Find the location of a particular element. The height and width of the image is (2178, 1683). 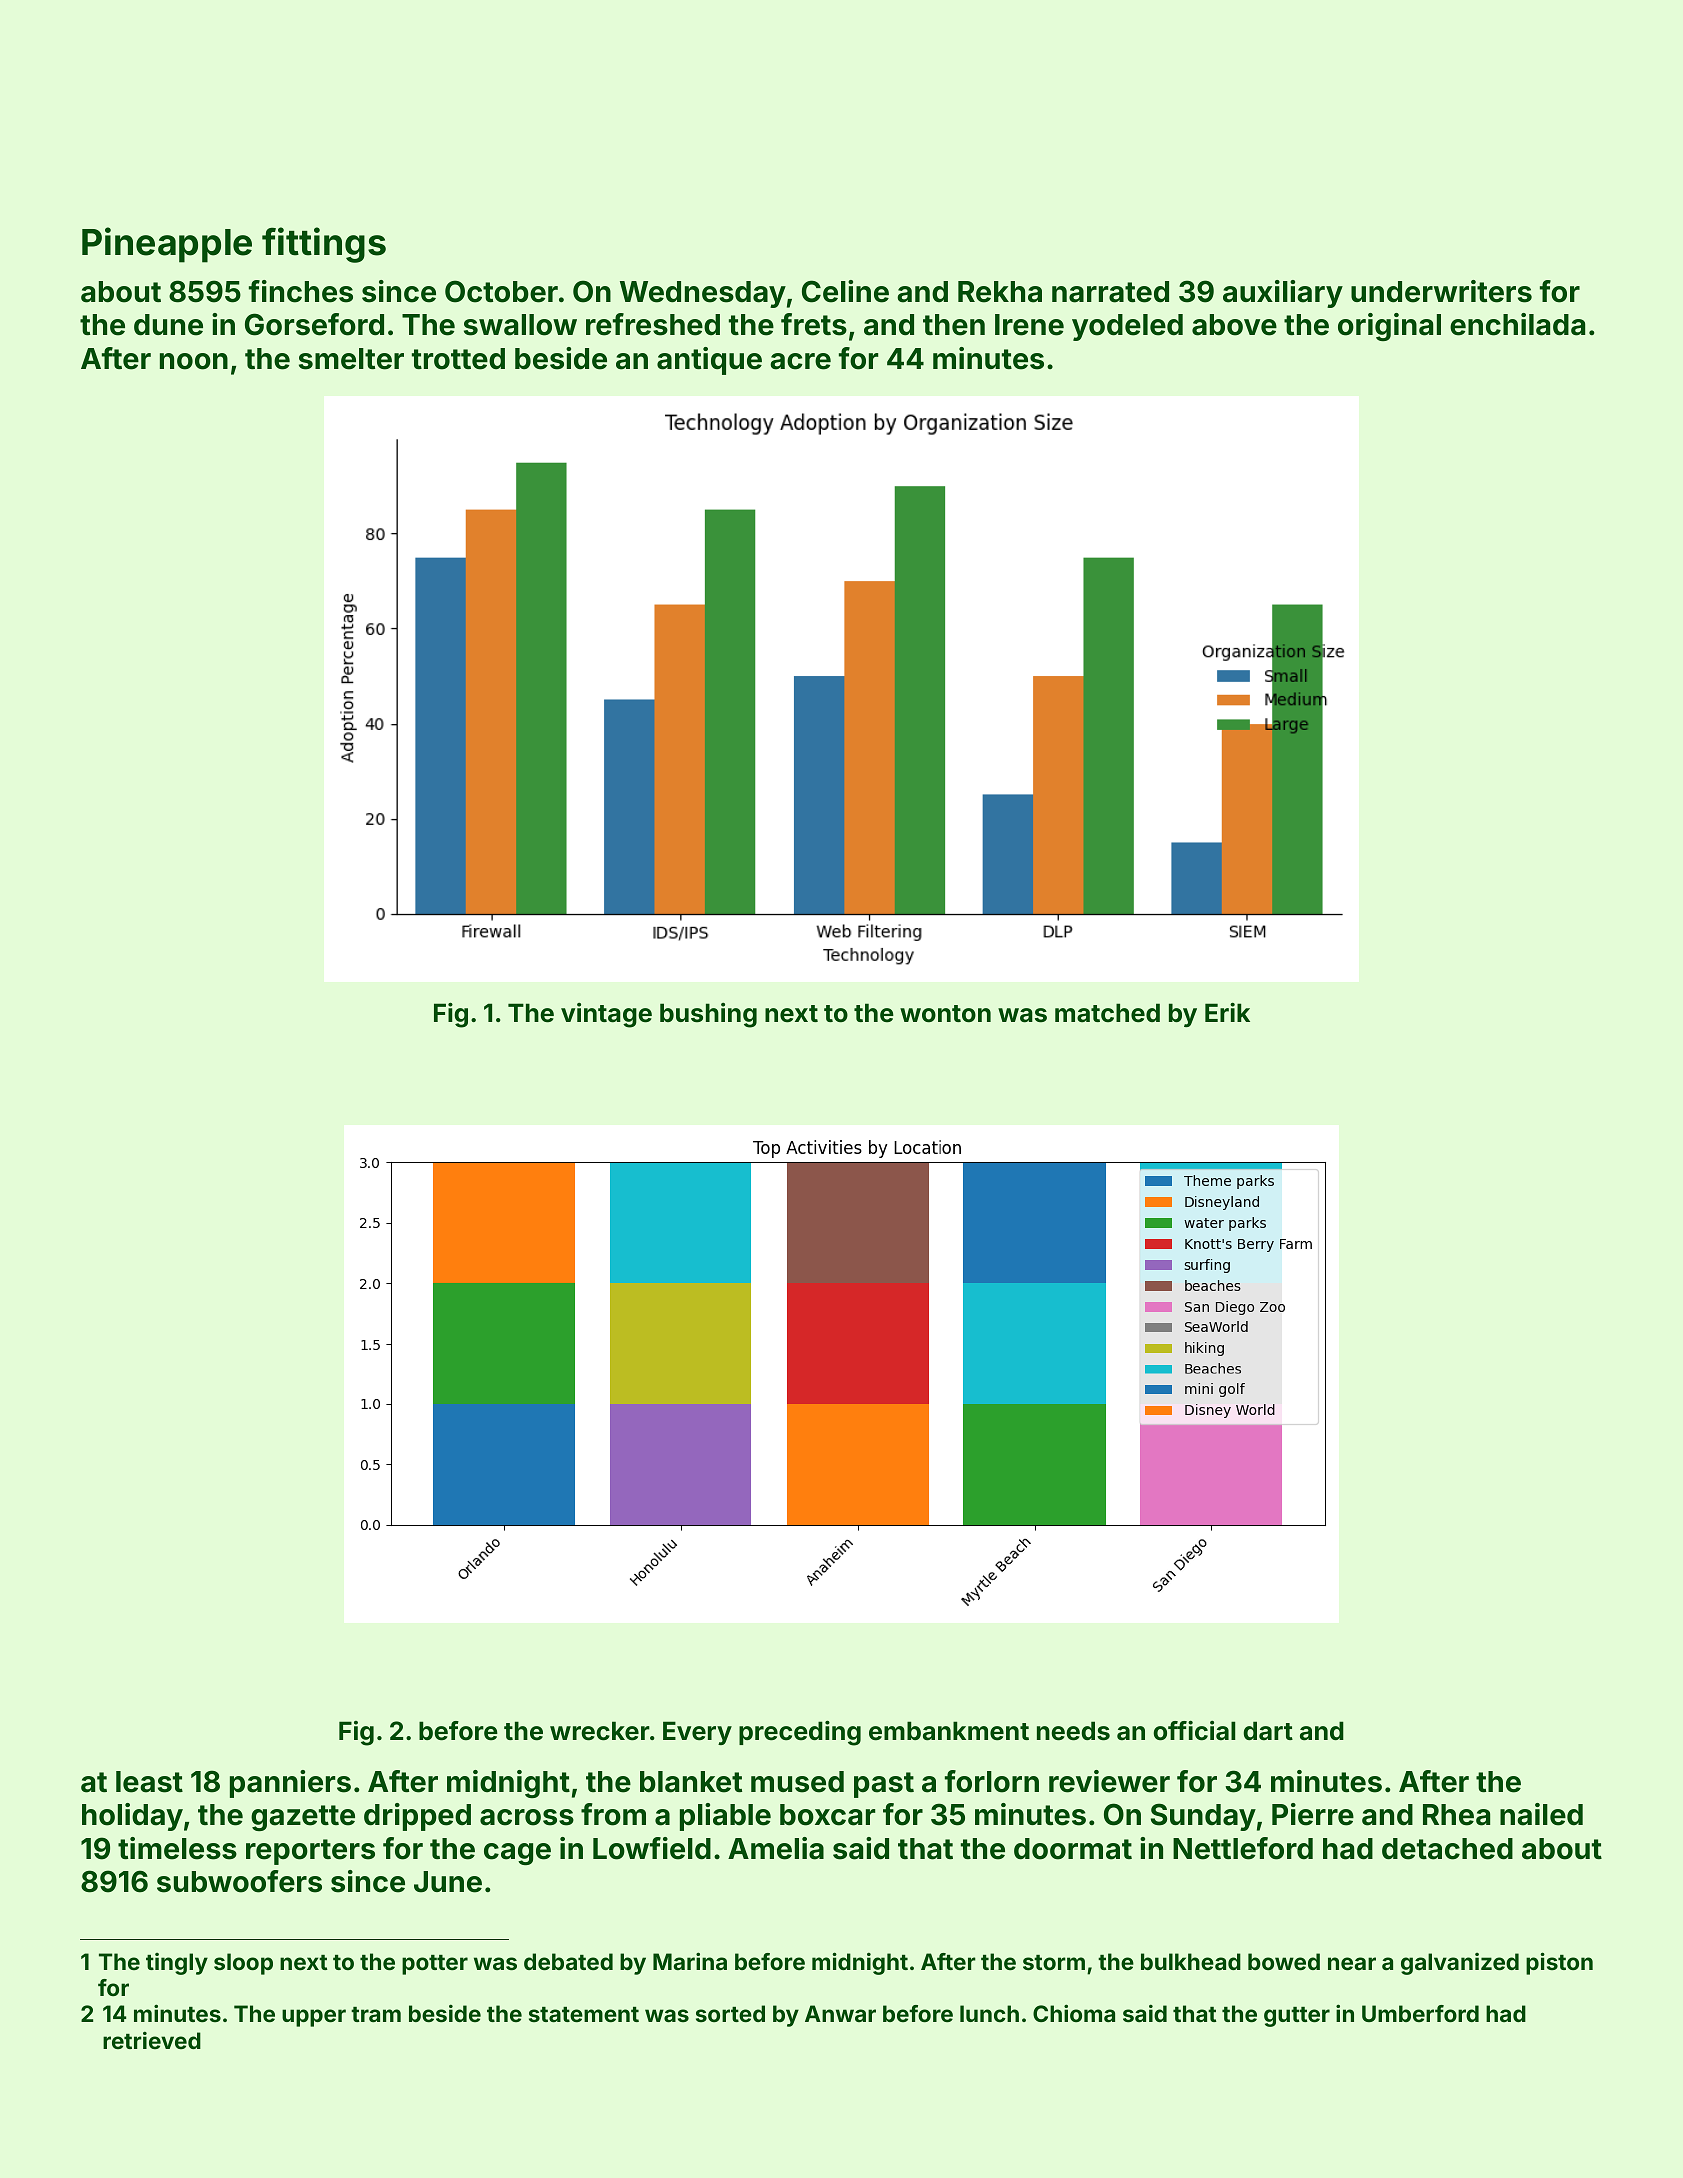

yodeled is located at coordinates (1127, 327).
